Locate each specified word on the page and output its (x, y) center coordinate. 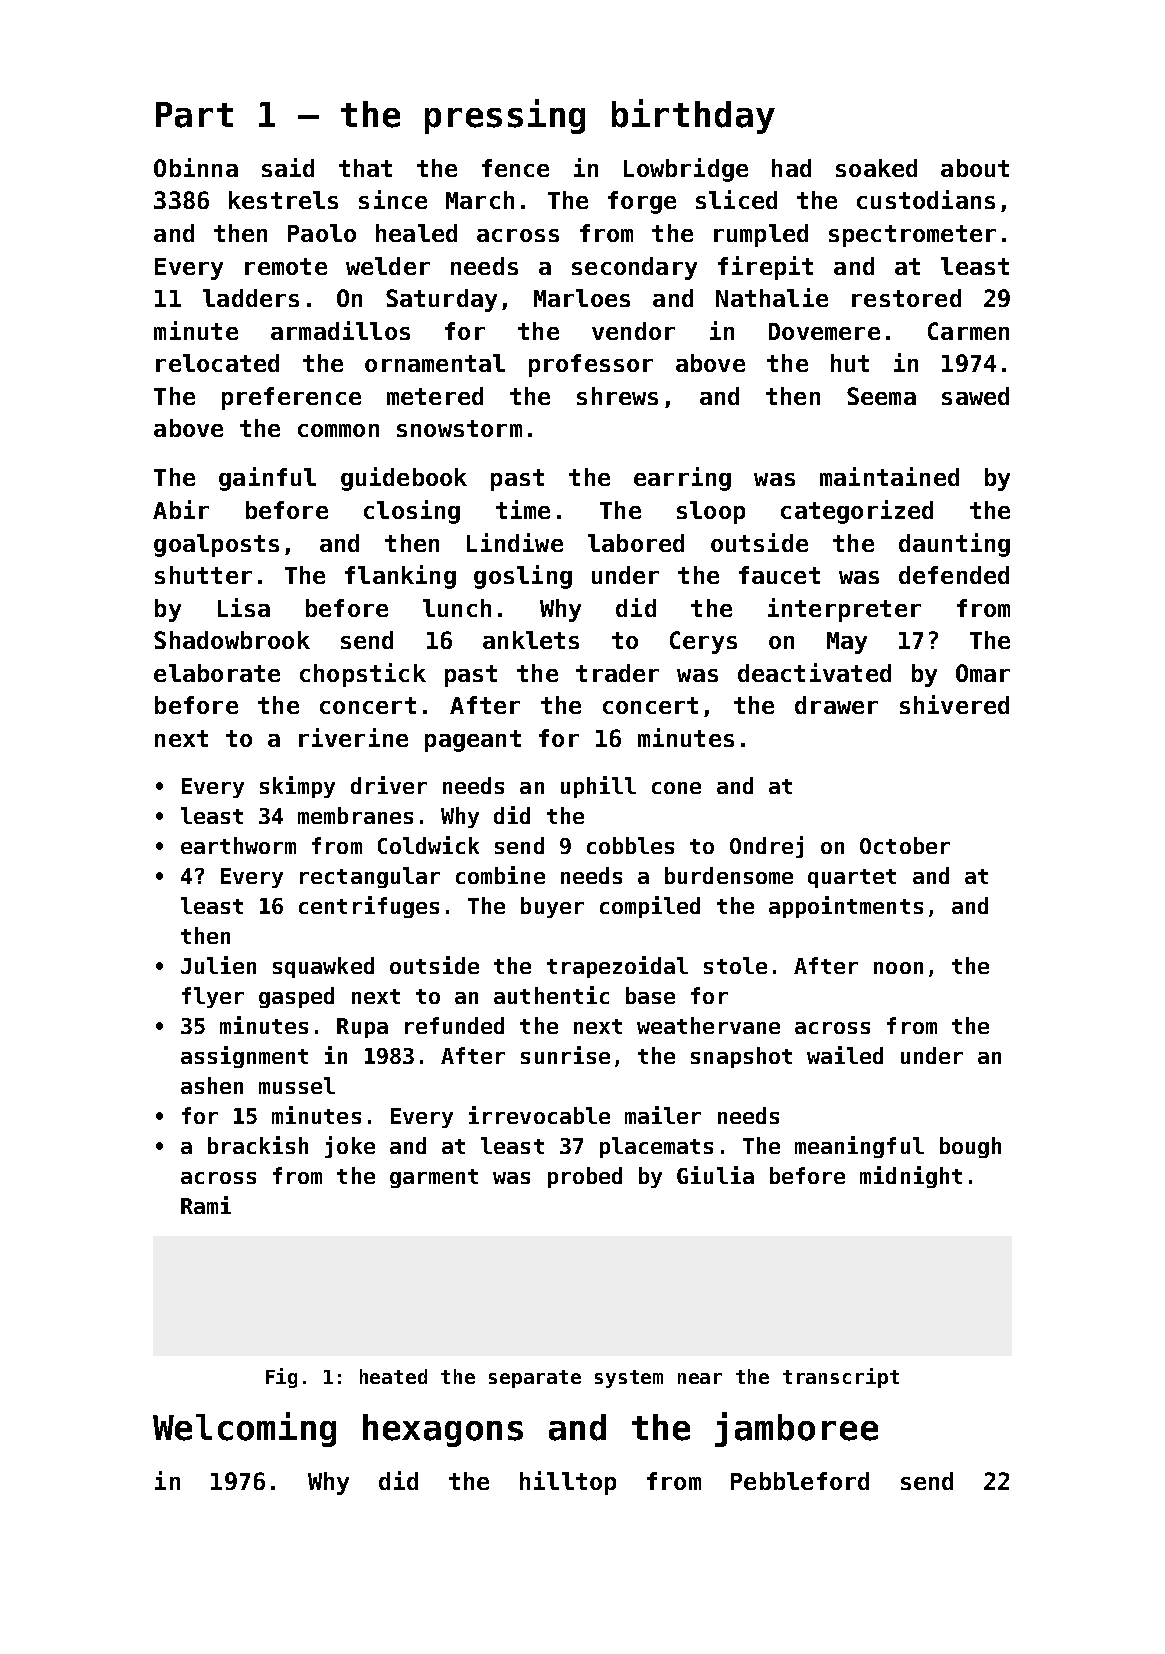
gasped (296, 997)
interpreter (844, 610)
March (480, 200)
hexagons (443, 1430)
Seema (881, 396)
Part (194, 115)
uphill (598, 787)
